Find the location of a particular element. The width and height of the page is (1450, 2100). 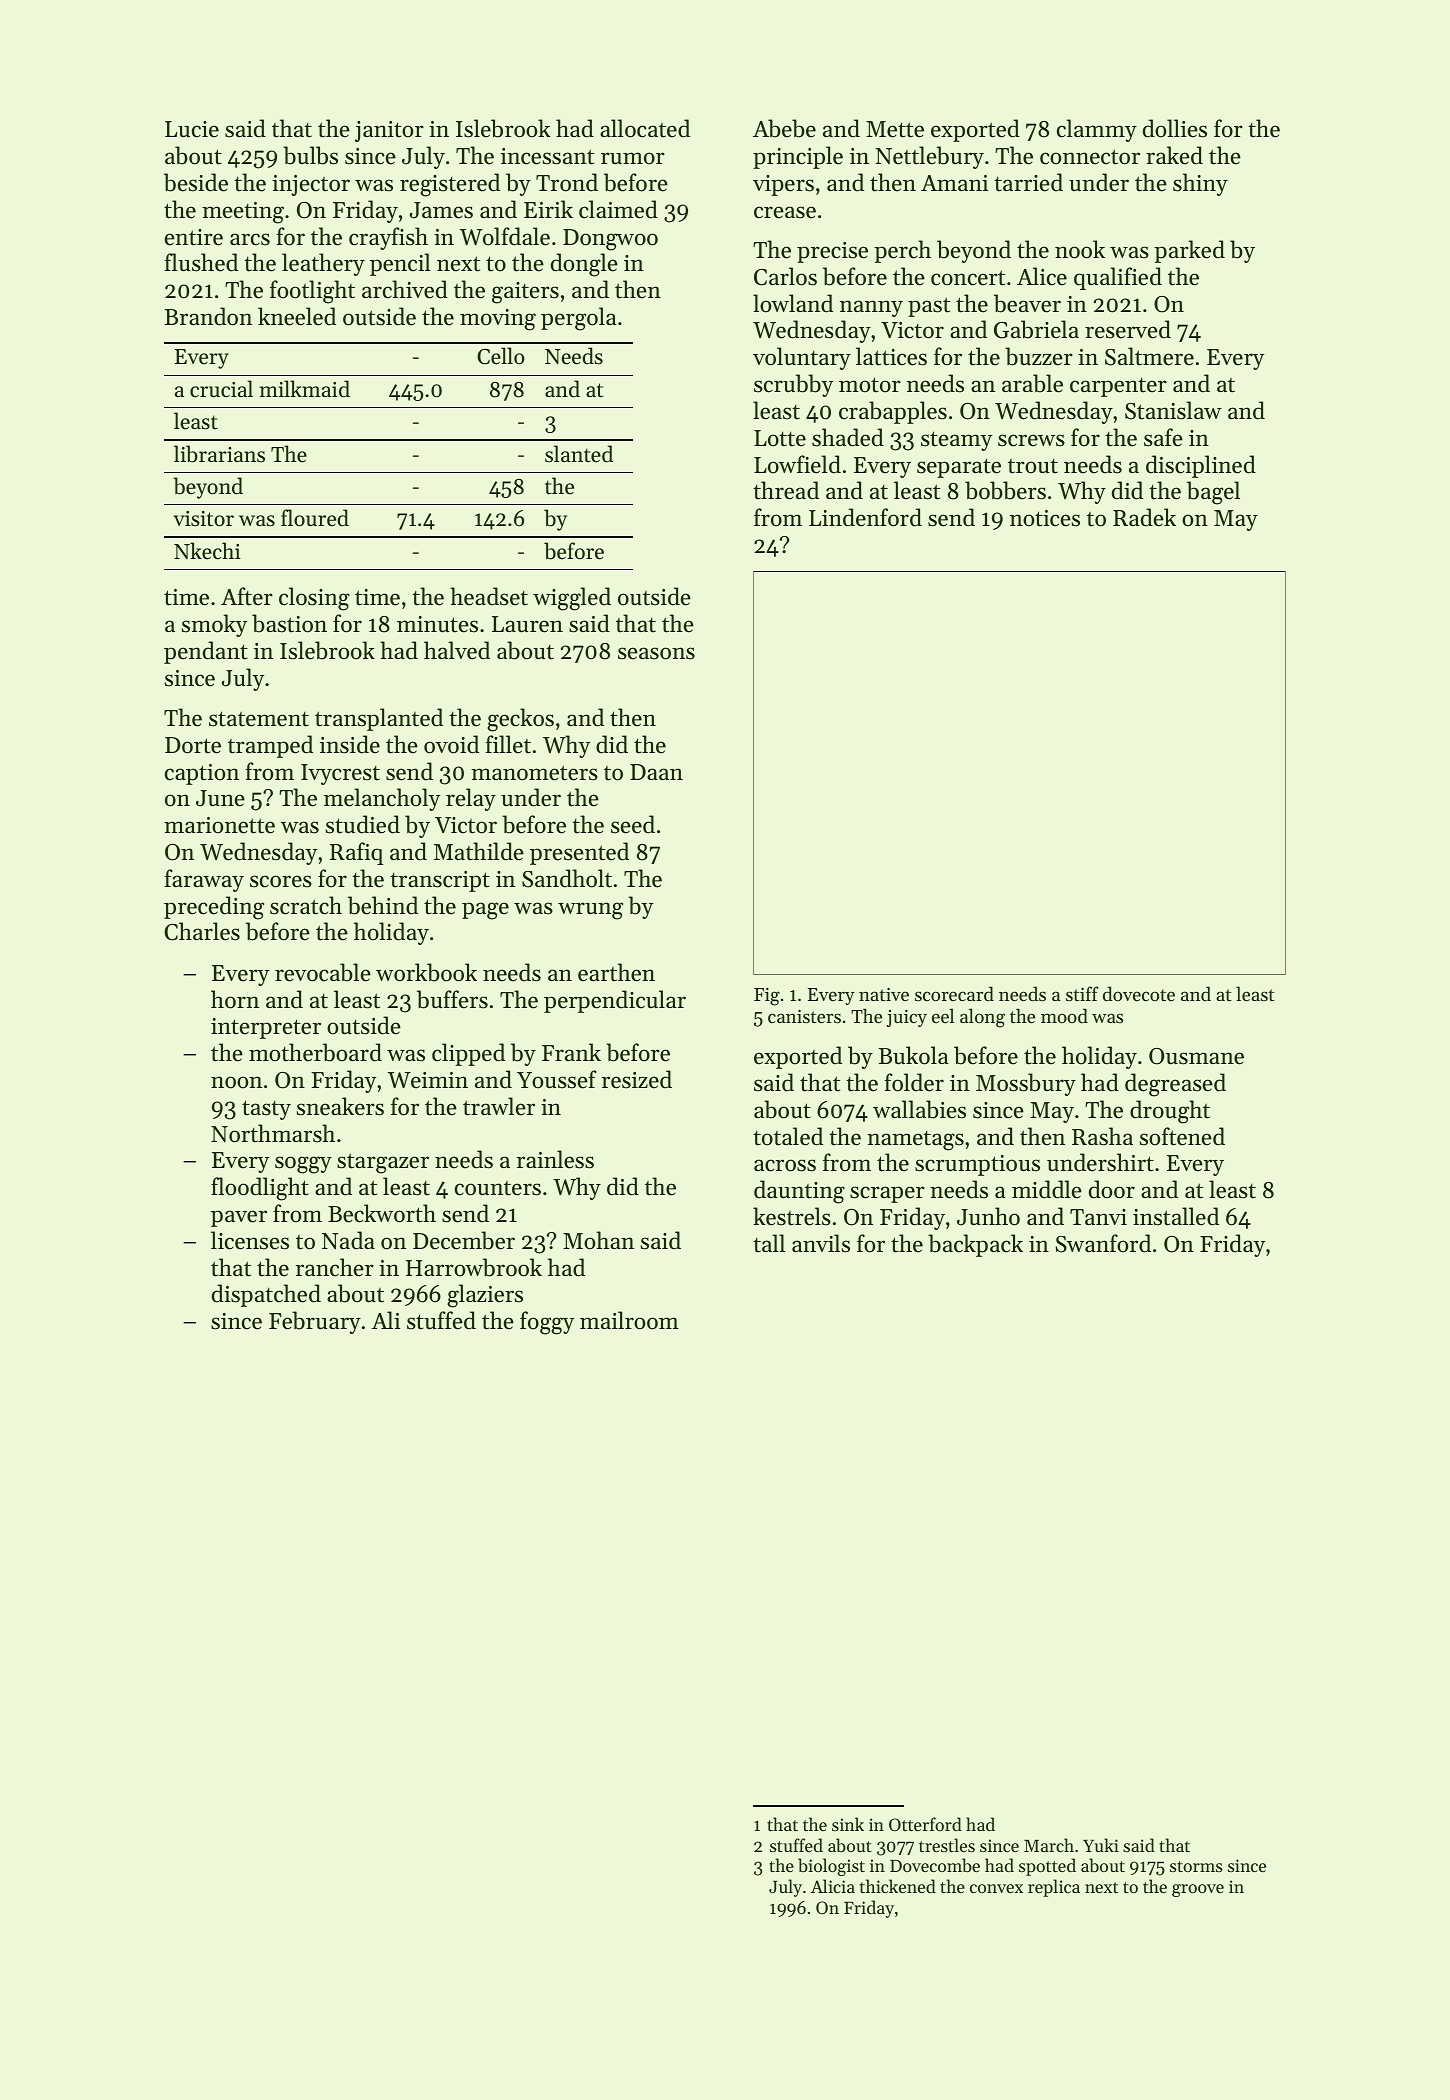

entire is located at coordinates (194, 237).
